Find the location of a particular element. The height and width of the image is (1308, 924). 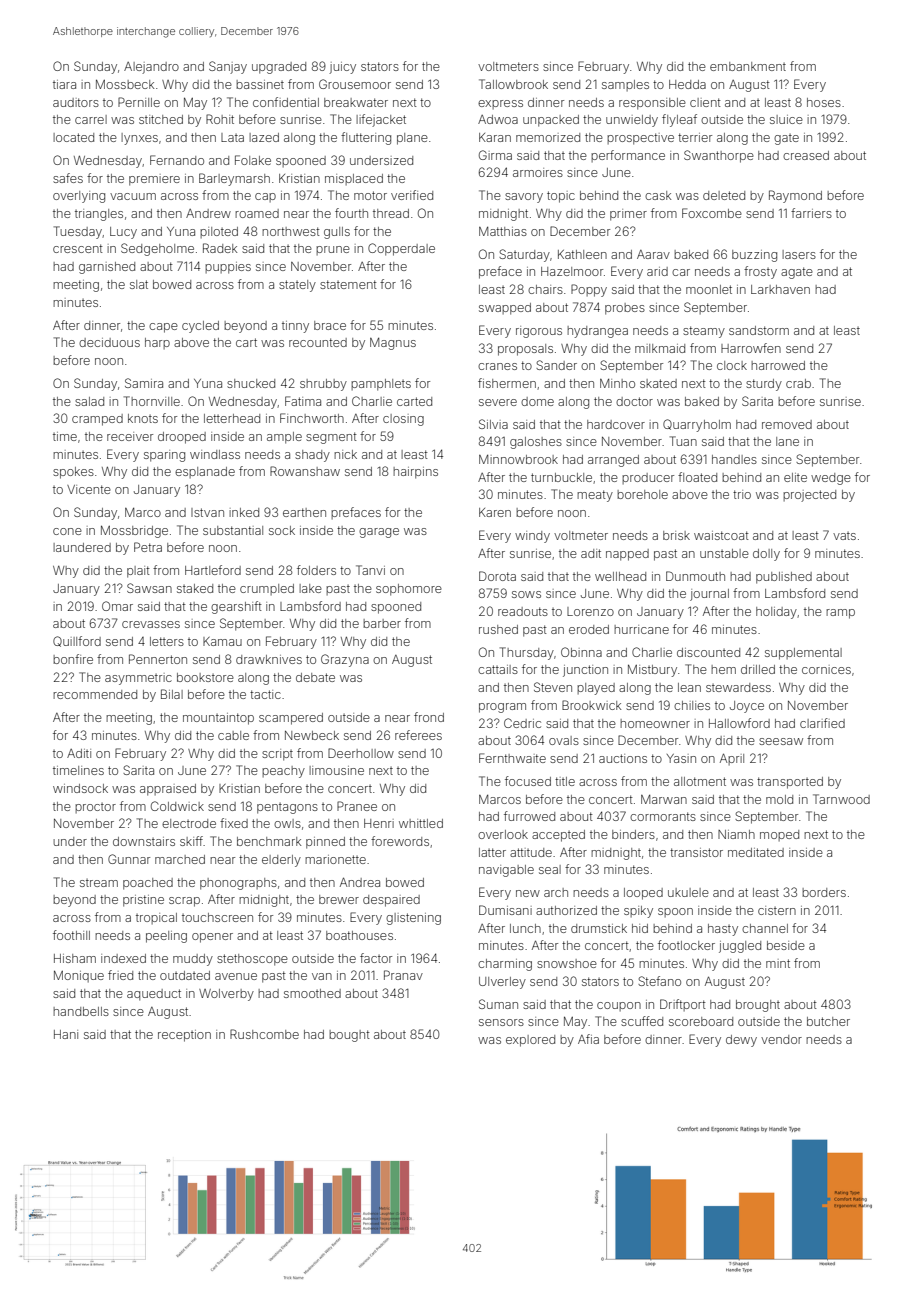

reception is located at coordinates (184, 1036).
